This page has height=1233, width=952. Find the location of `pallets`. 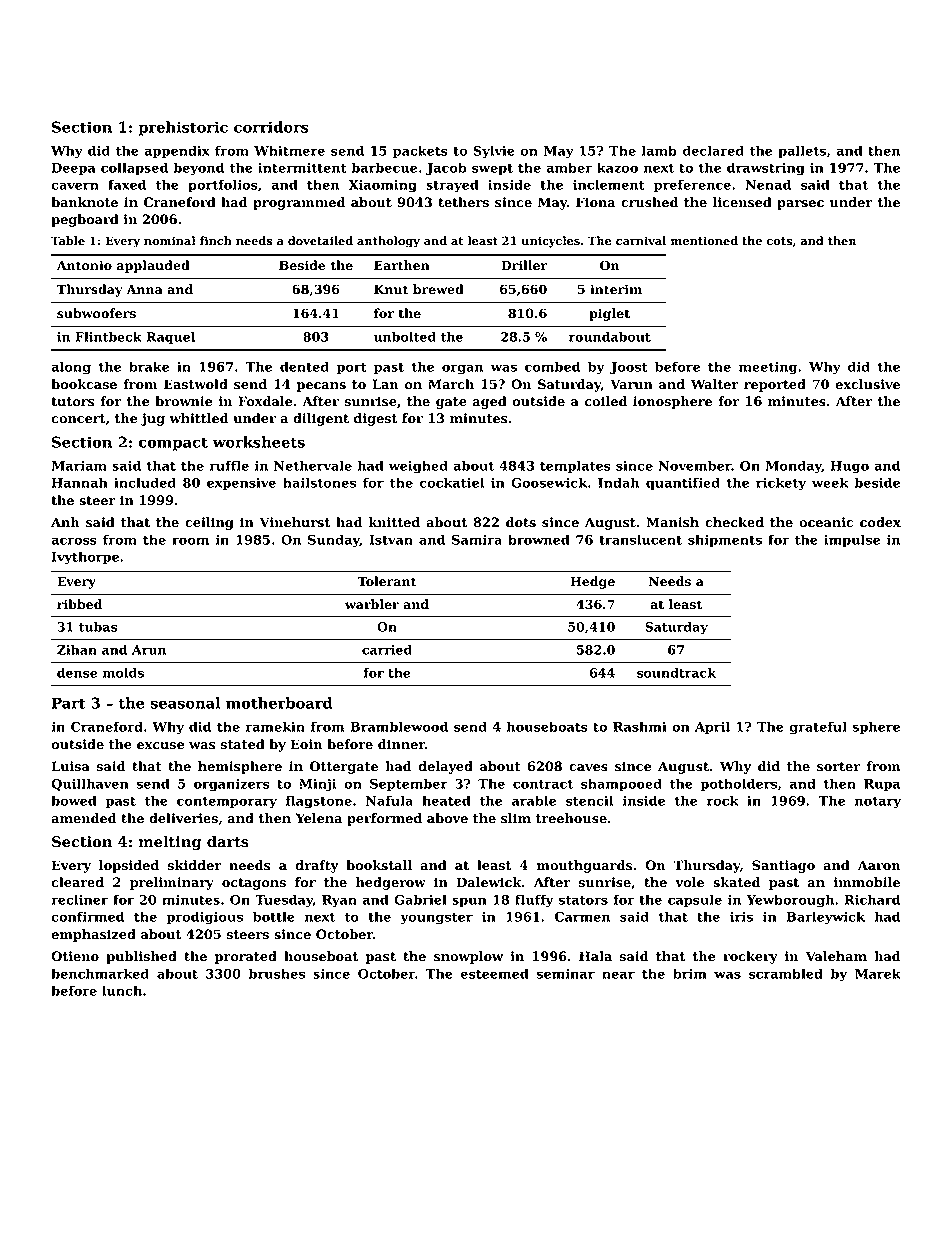

pallets is located at coordinates (802, 151).
